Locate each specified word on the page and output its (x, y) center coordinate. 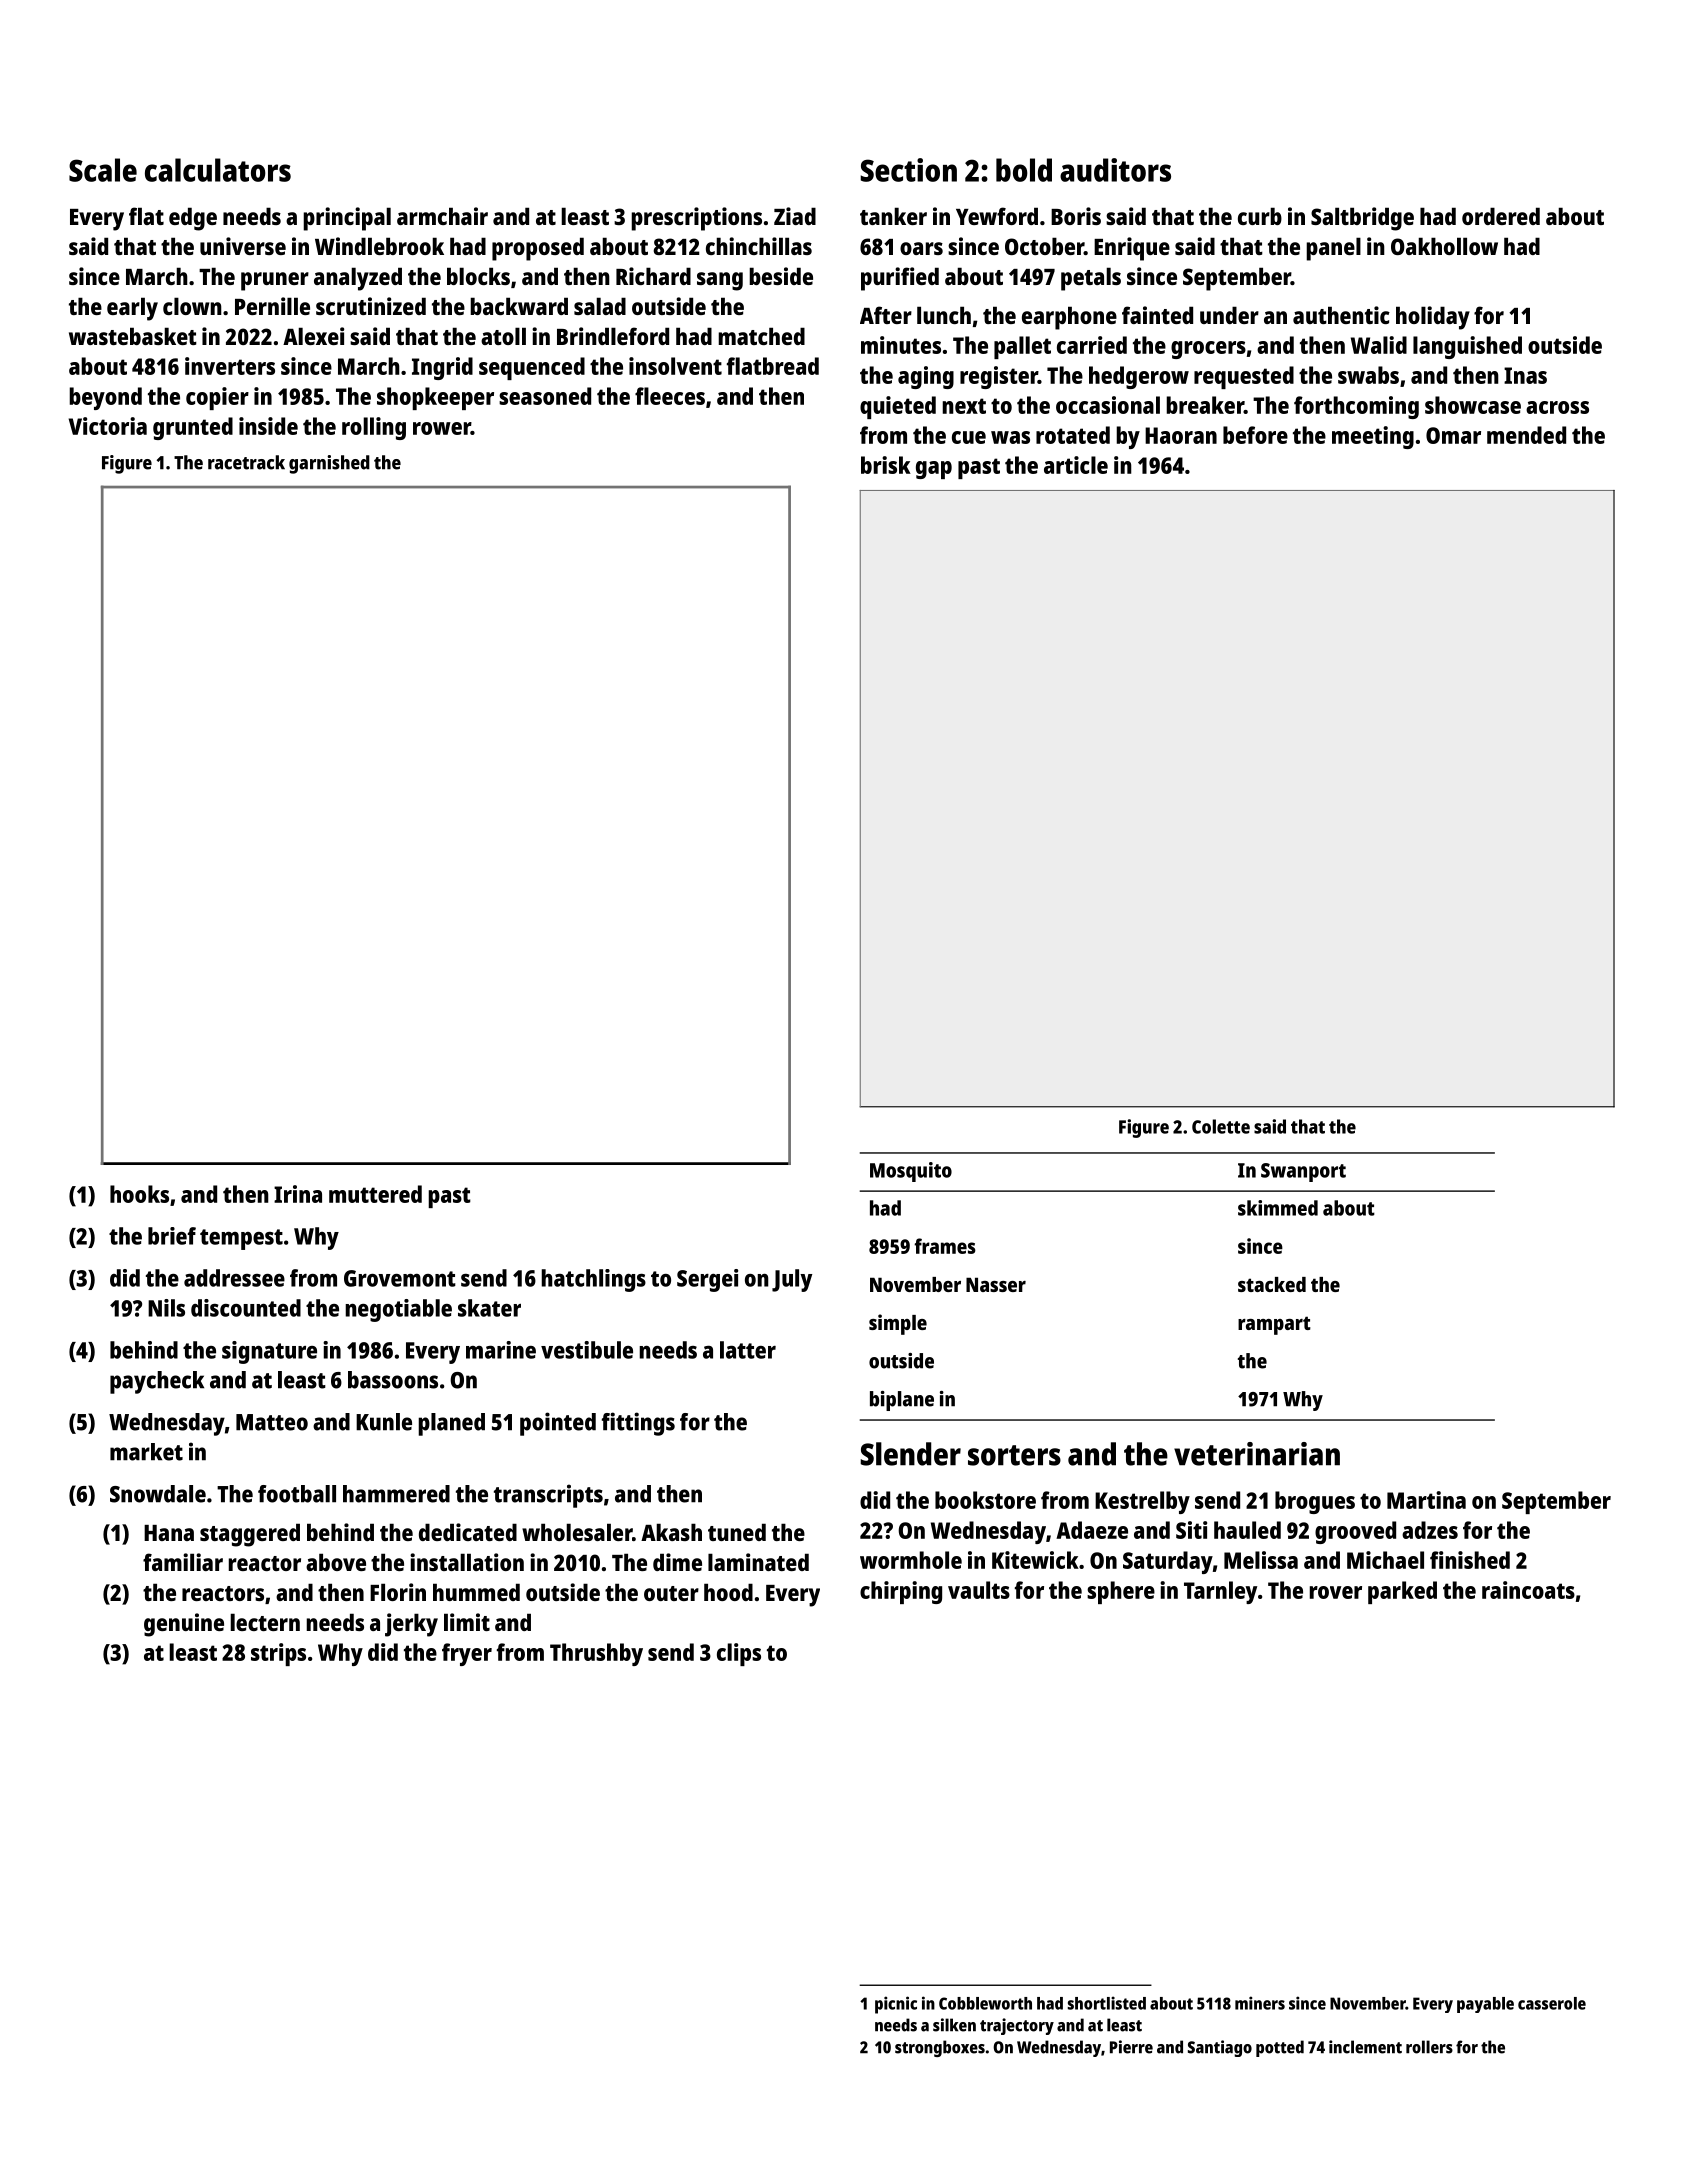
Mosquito (911, 1172)
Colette (1221, 1126)
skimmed (1278, 1208)
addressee (234, 1278)
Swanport (1303, 1172)
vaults (979, 1590)
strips (278, 1654)
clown (192, 306)
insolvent (675, 366)
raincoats (1528, 1590)
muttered (375, 1194)
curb (1260, 216)
